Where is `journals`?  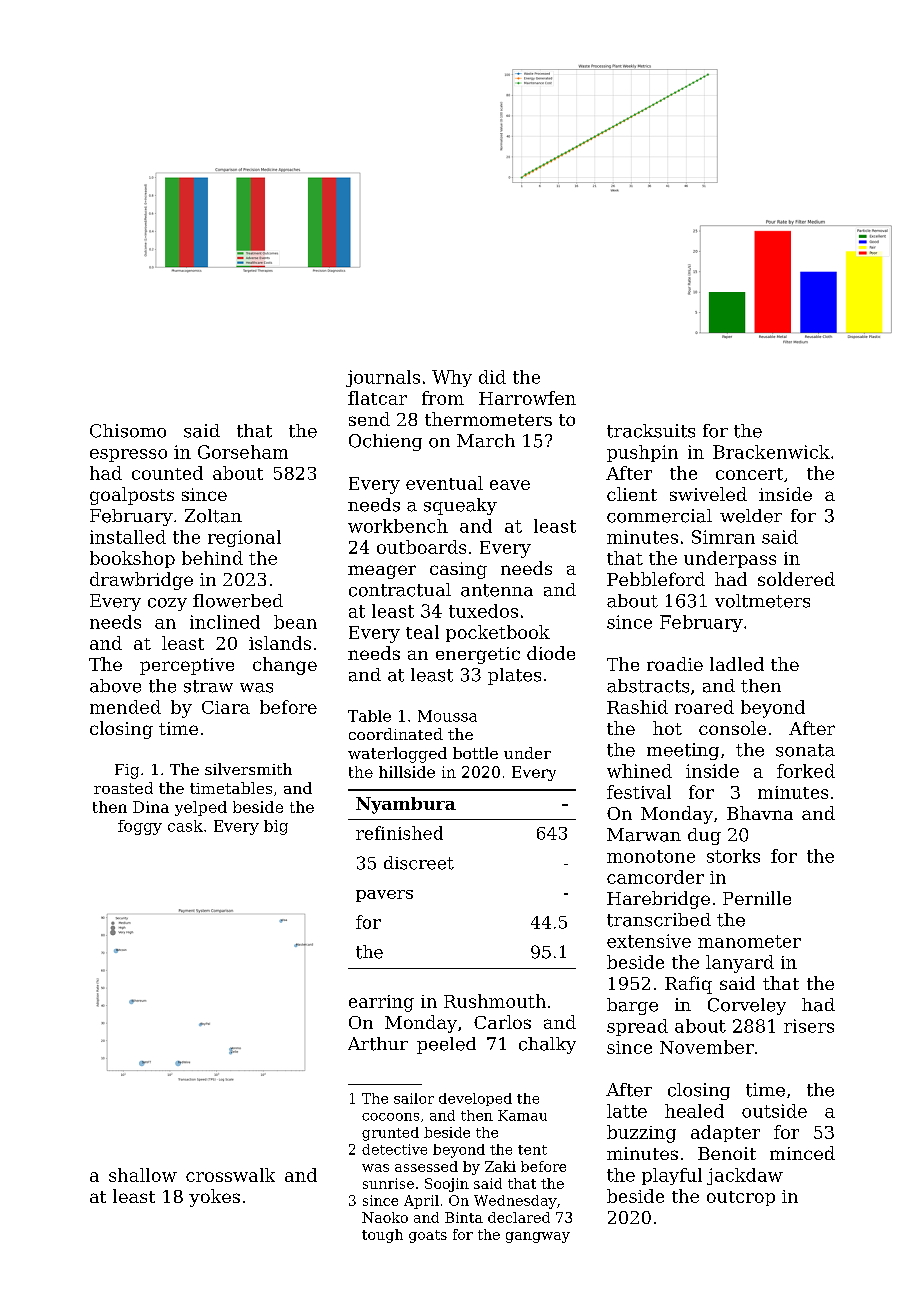 journals is located at coordinates (383, 378).
